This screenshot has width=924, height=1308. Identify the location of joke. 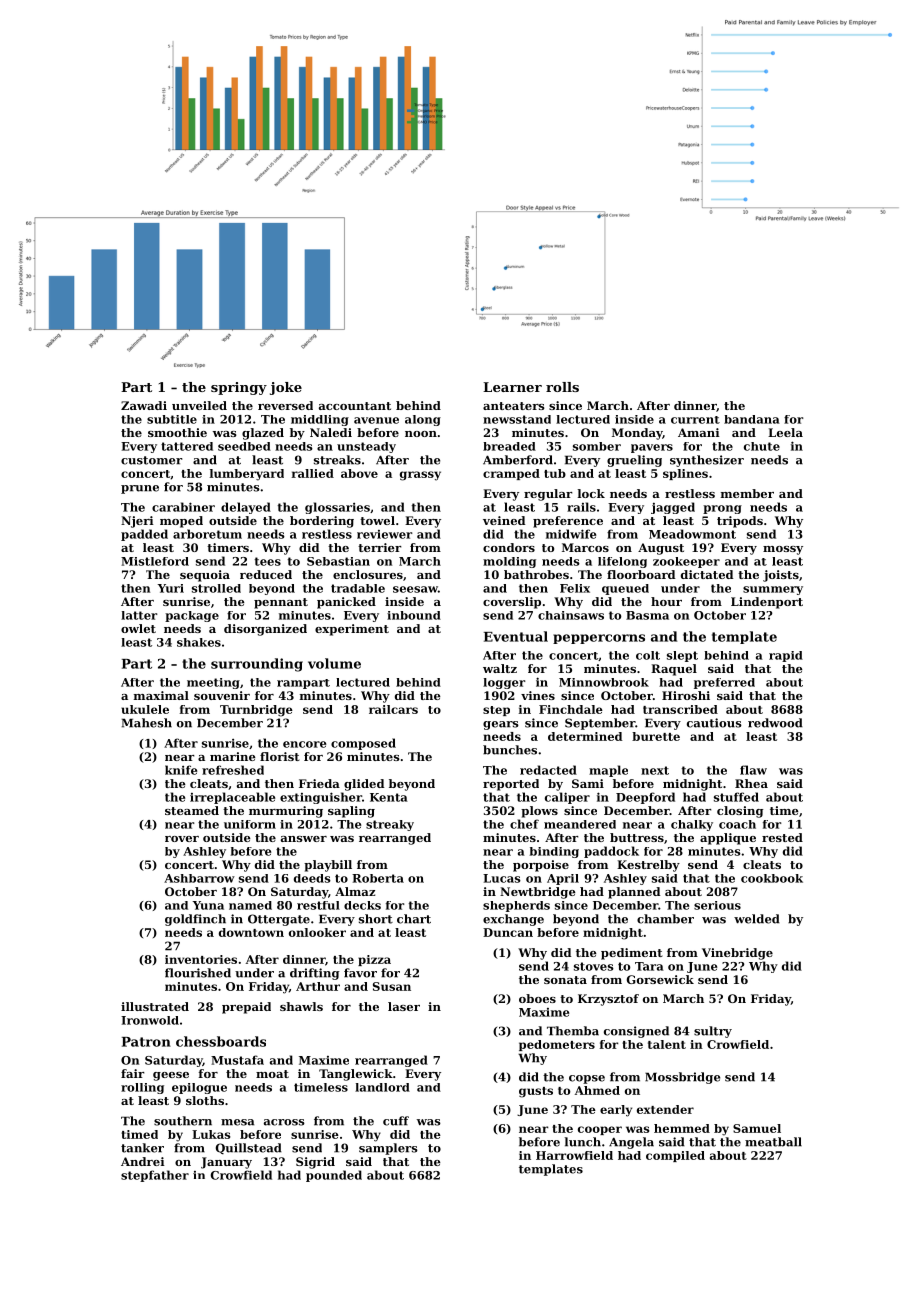
(286, 388).
